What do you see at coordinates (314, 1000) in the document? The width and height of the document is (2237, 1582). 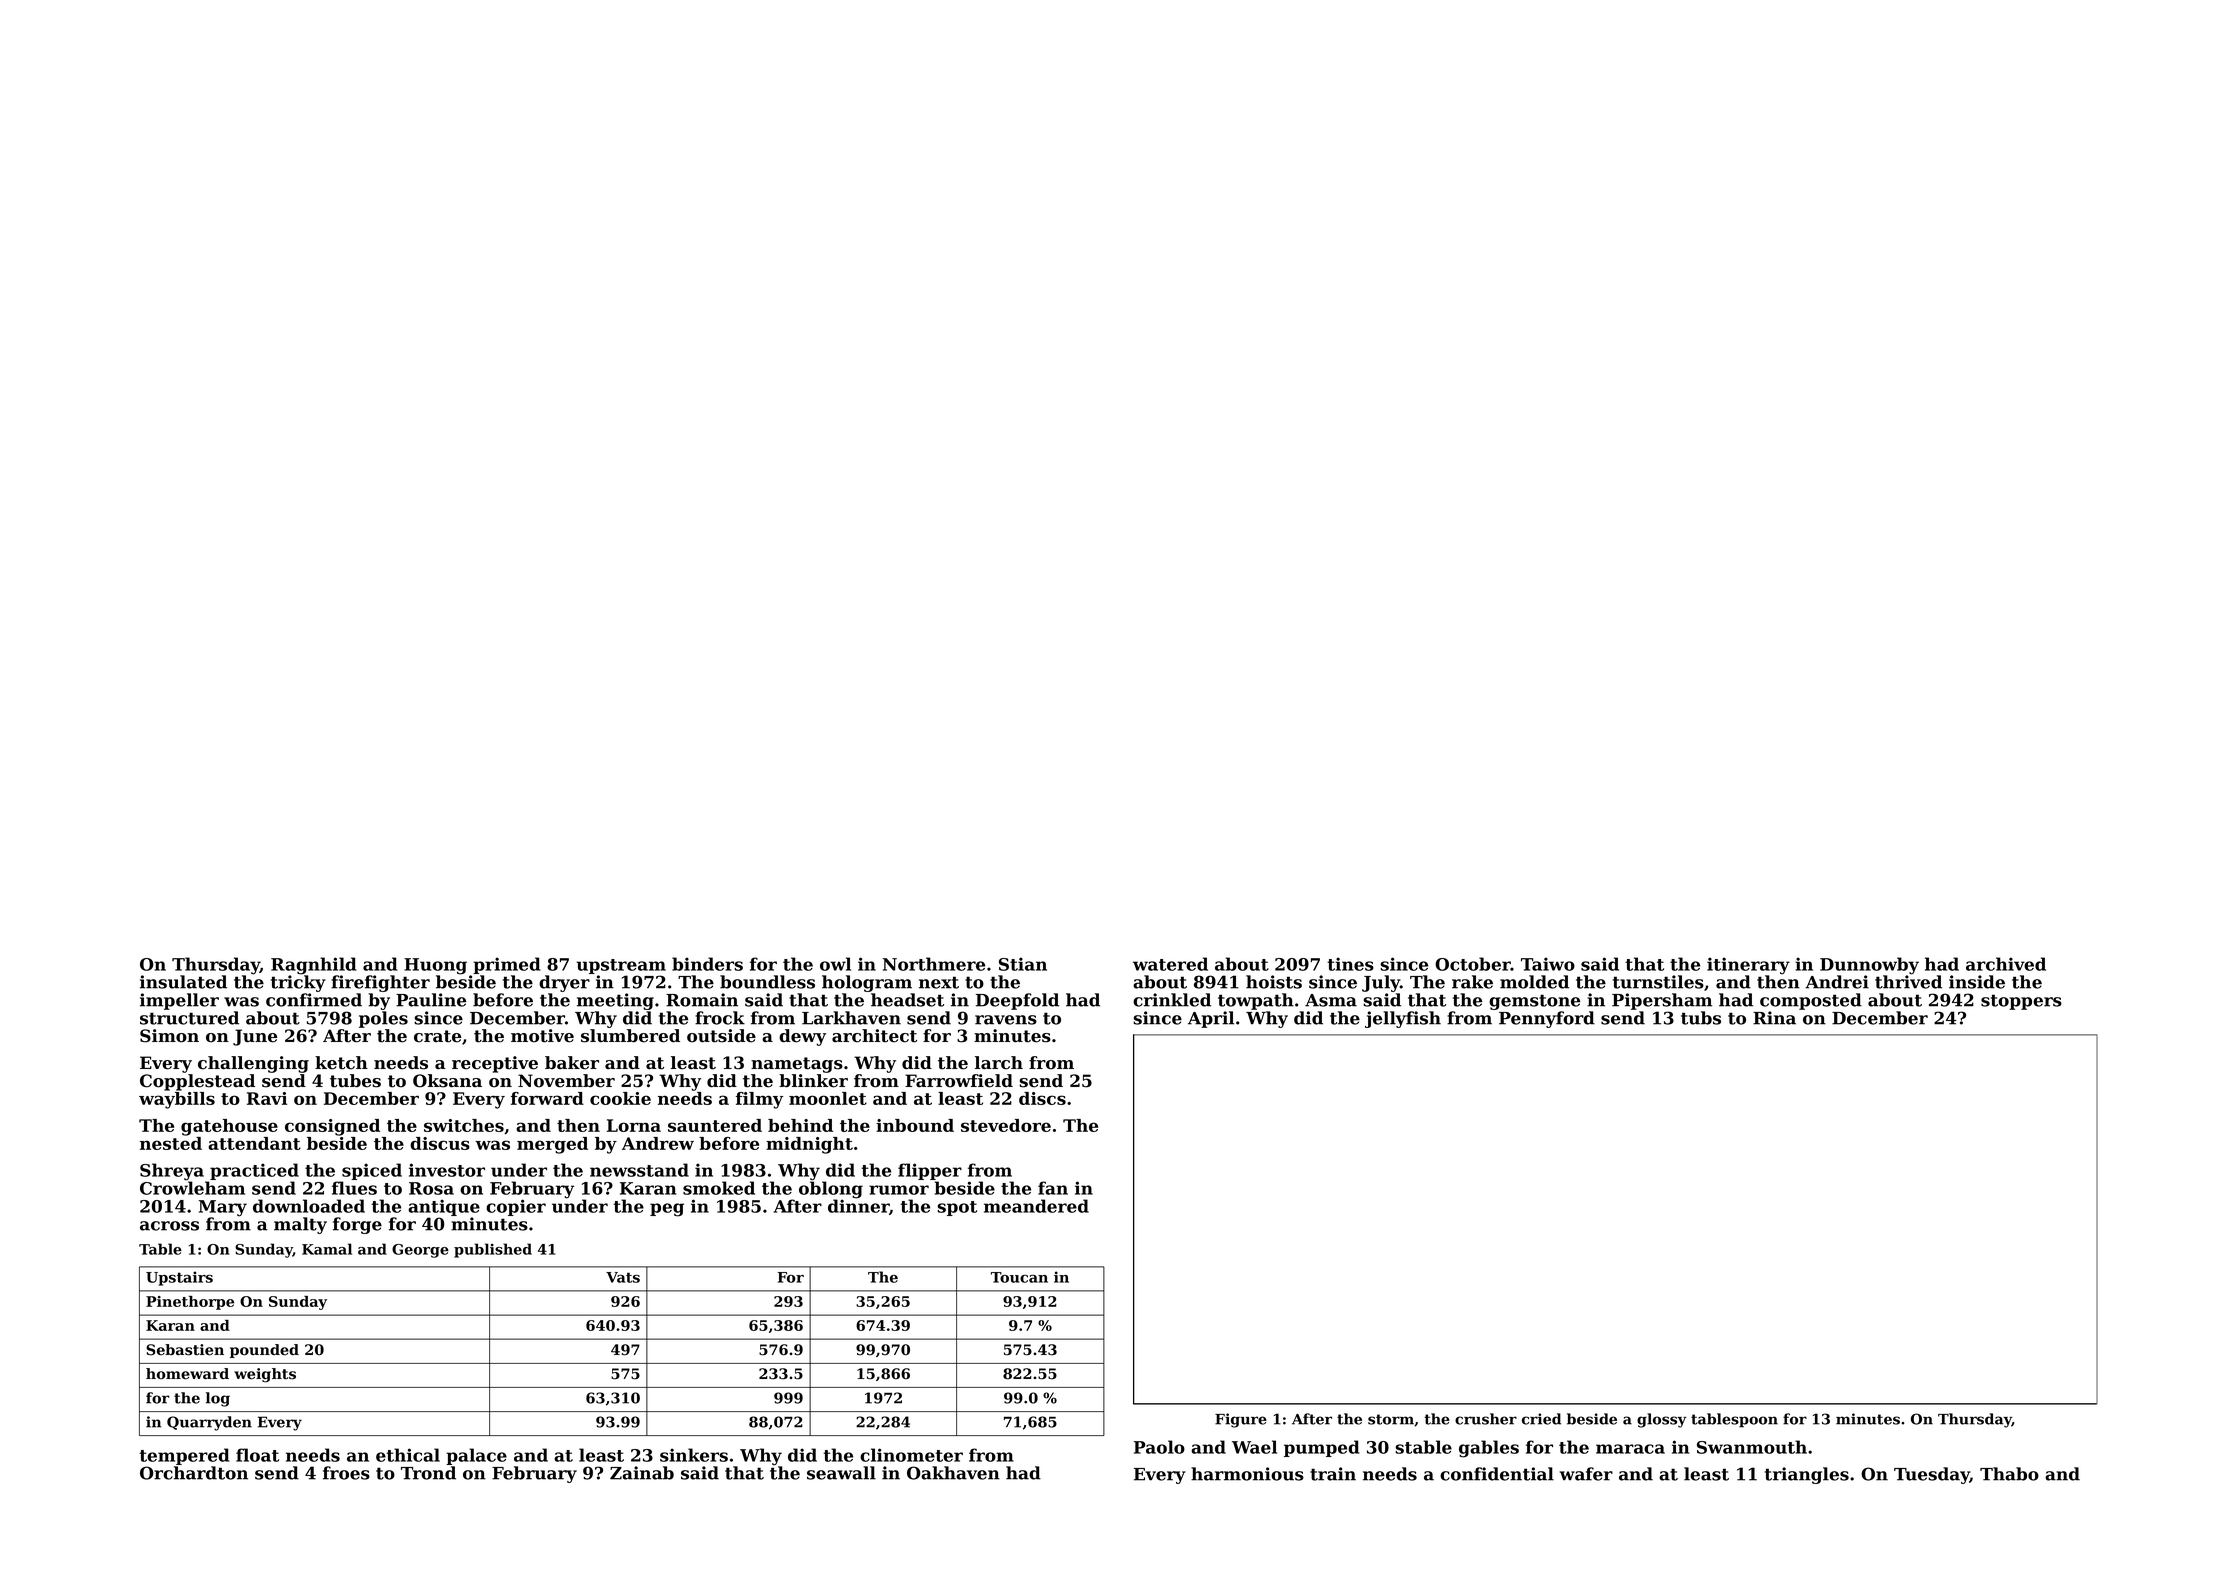 I see `confirmed` at bounding box center [314, 1000].
